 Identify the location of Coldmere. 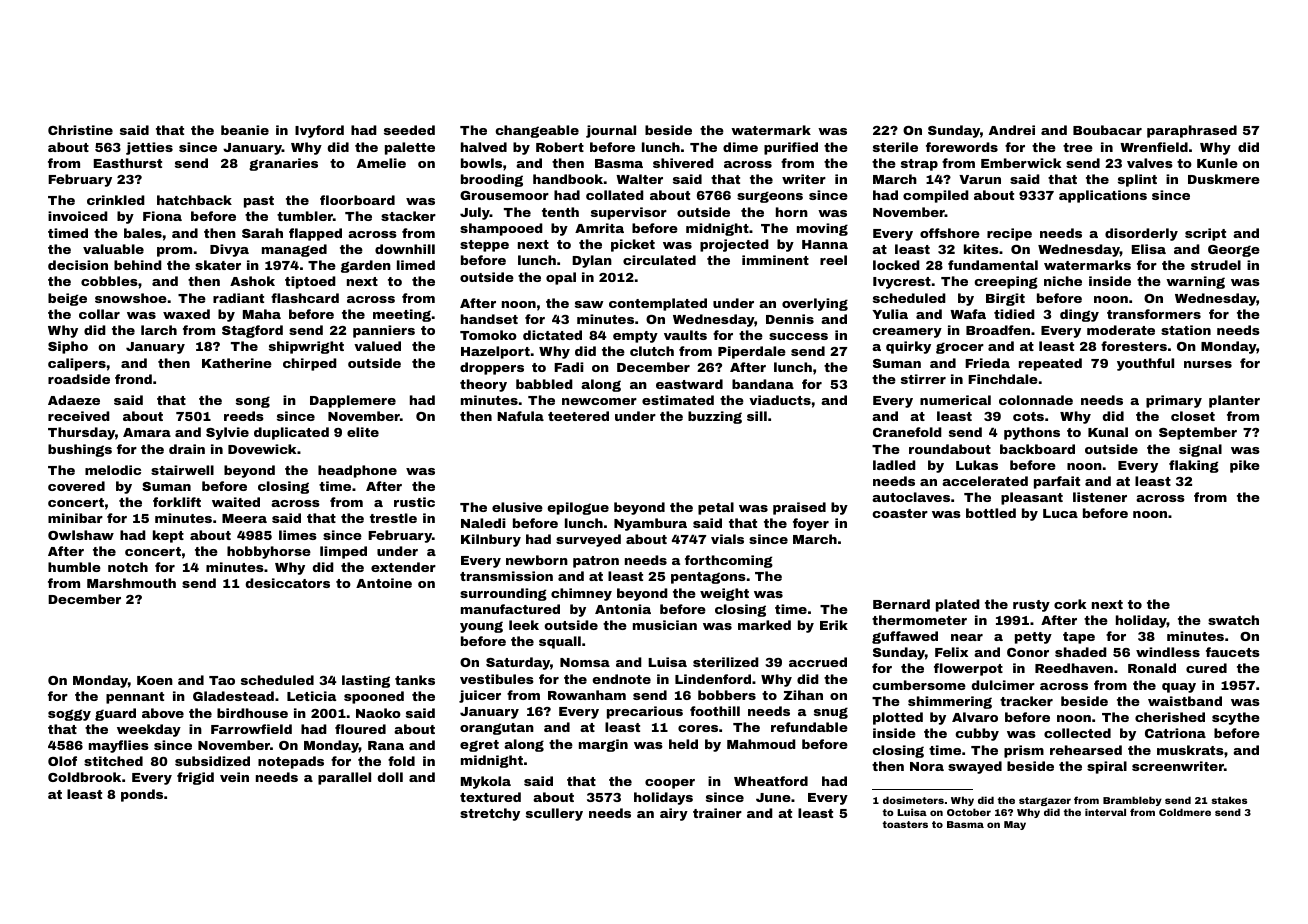
(1185, 812).
